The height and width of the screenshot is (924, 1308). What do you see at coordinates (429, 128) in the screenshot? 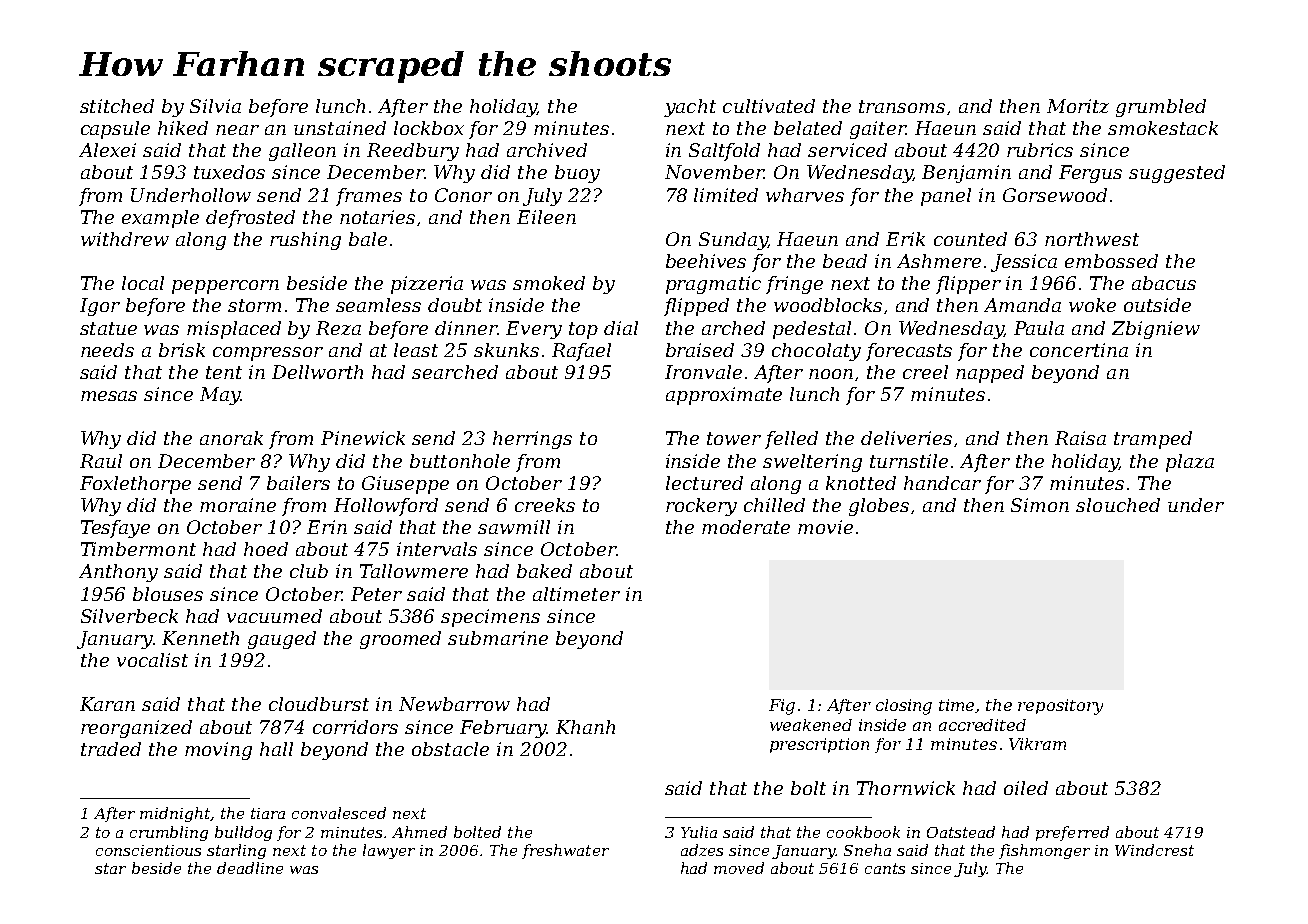
I see `lockbox` at bounding box center [429, 128].
